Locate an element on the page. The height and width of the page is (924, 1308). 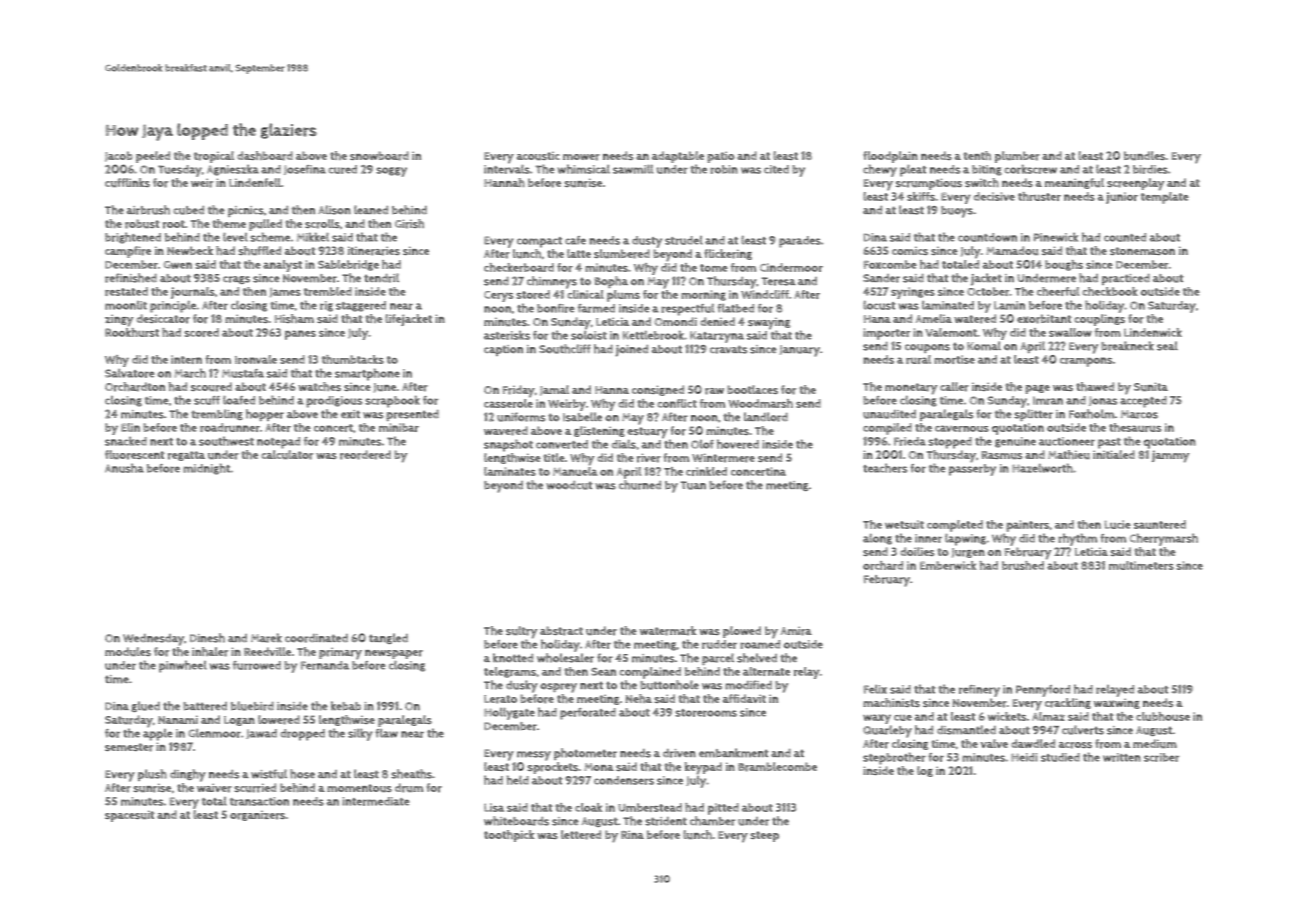
spacesuit is located at coordinates (130, 816).
